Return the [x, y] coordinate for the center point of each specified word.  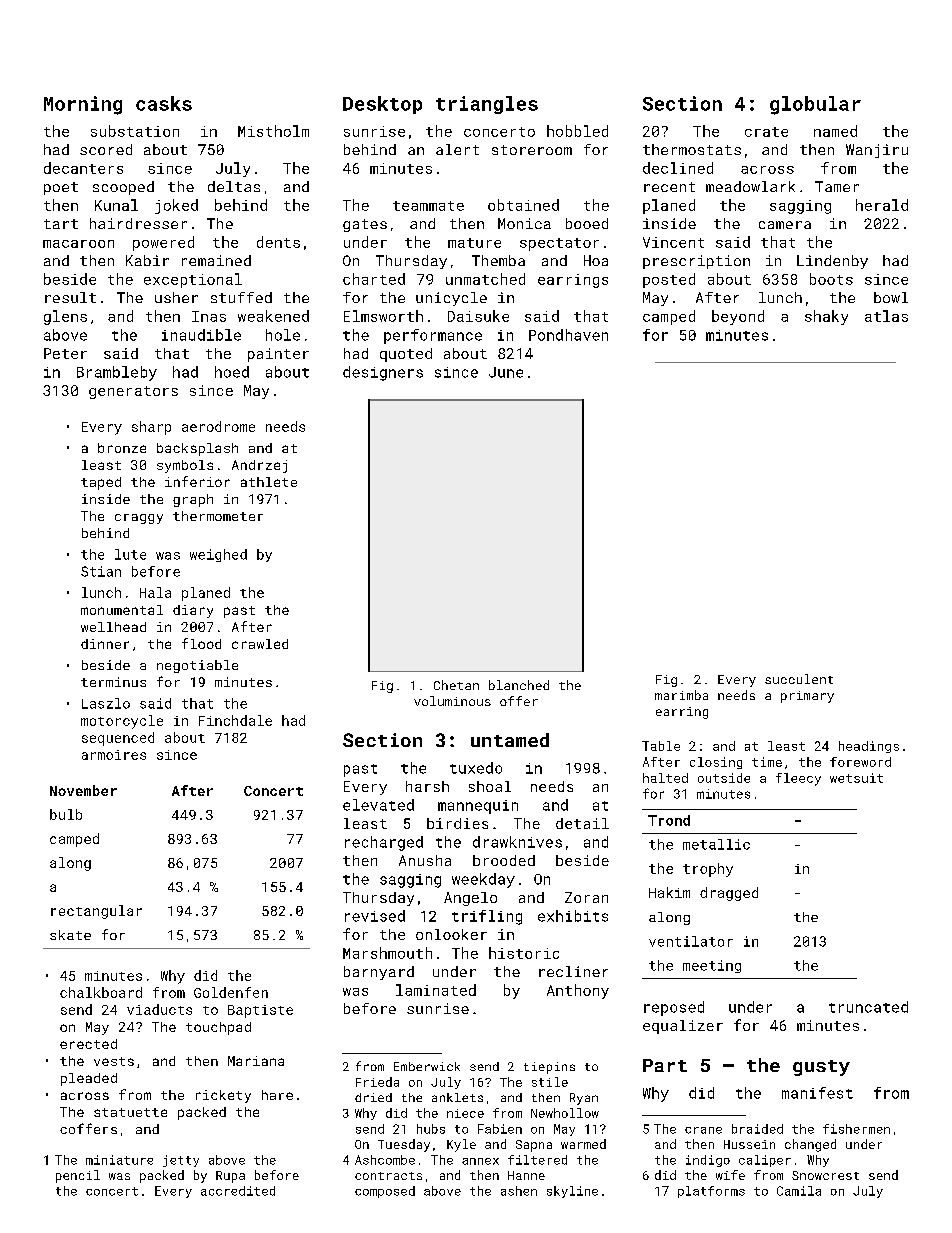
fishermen [856, 1129]
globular [815, 105]
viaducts [159, 1009]
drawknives [517, 842]
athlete [269, 482]
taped [101, 483]
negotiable [197, 666]
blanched [519, 685]
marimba [681, 695]
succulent [799, 679]
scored [106, 149]
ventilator [691, 941]
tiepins [549, 1068]
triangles [487, 105]
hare [277, 1095]
